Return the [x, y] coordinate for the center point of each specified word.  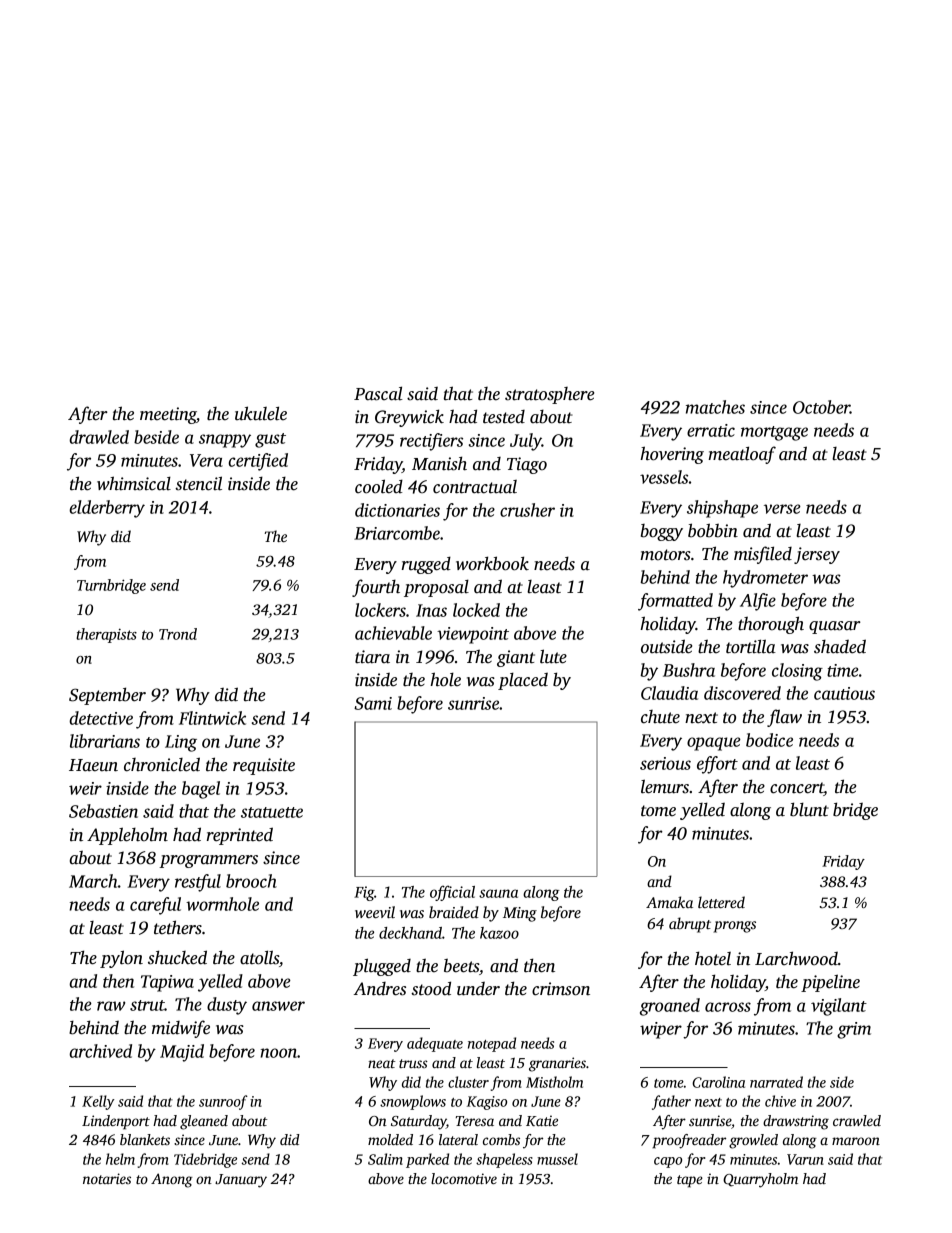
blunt [809, 809]
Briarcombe [397, 533]
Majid [182, 1053]
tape [690, 1181]
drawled [99, 437]
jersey [817, 555]
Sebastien [103, 811]
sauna [498, 893]
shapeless [504, 1160]
